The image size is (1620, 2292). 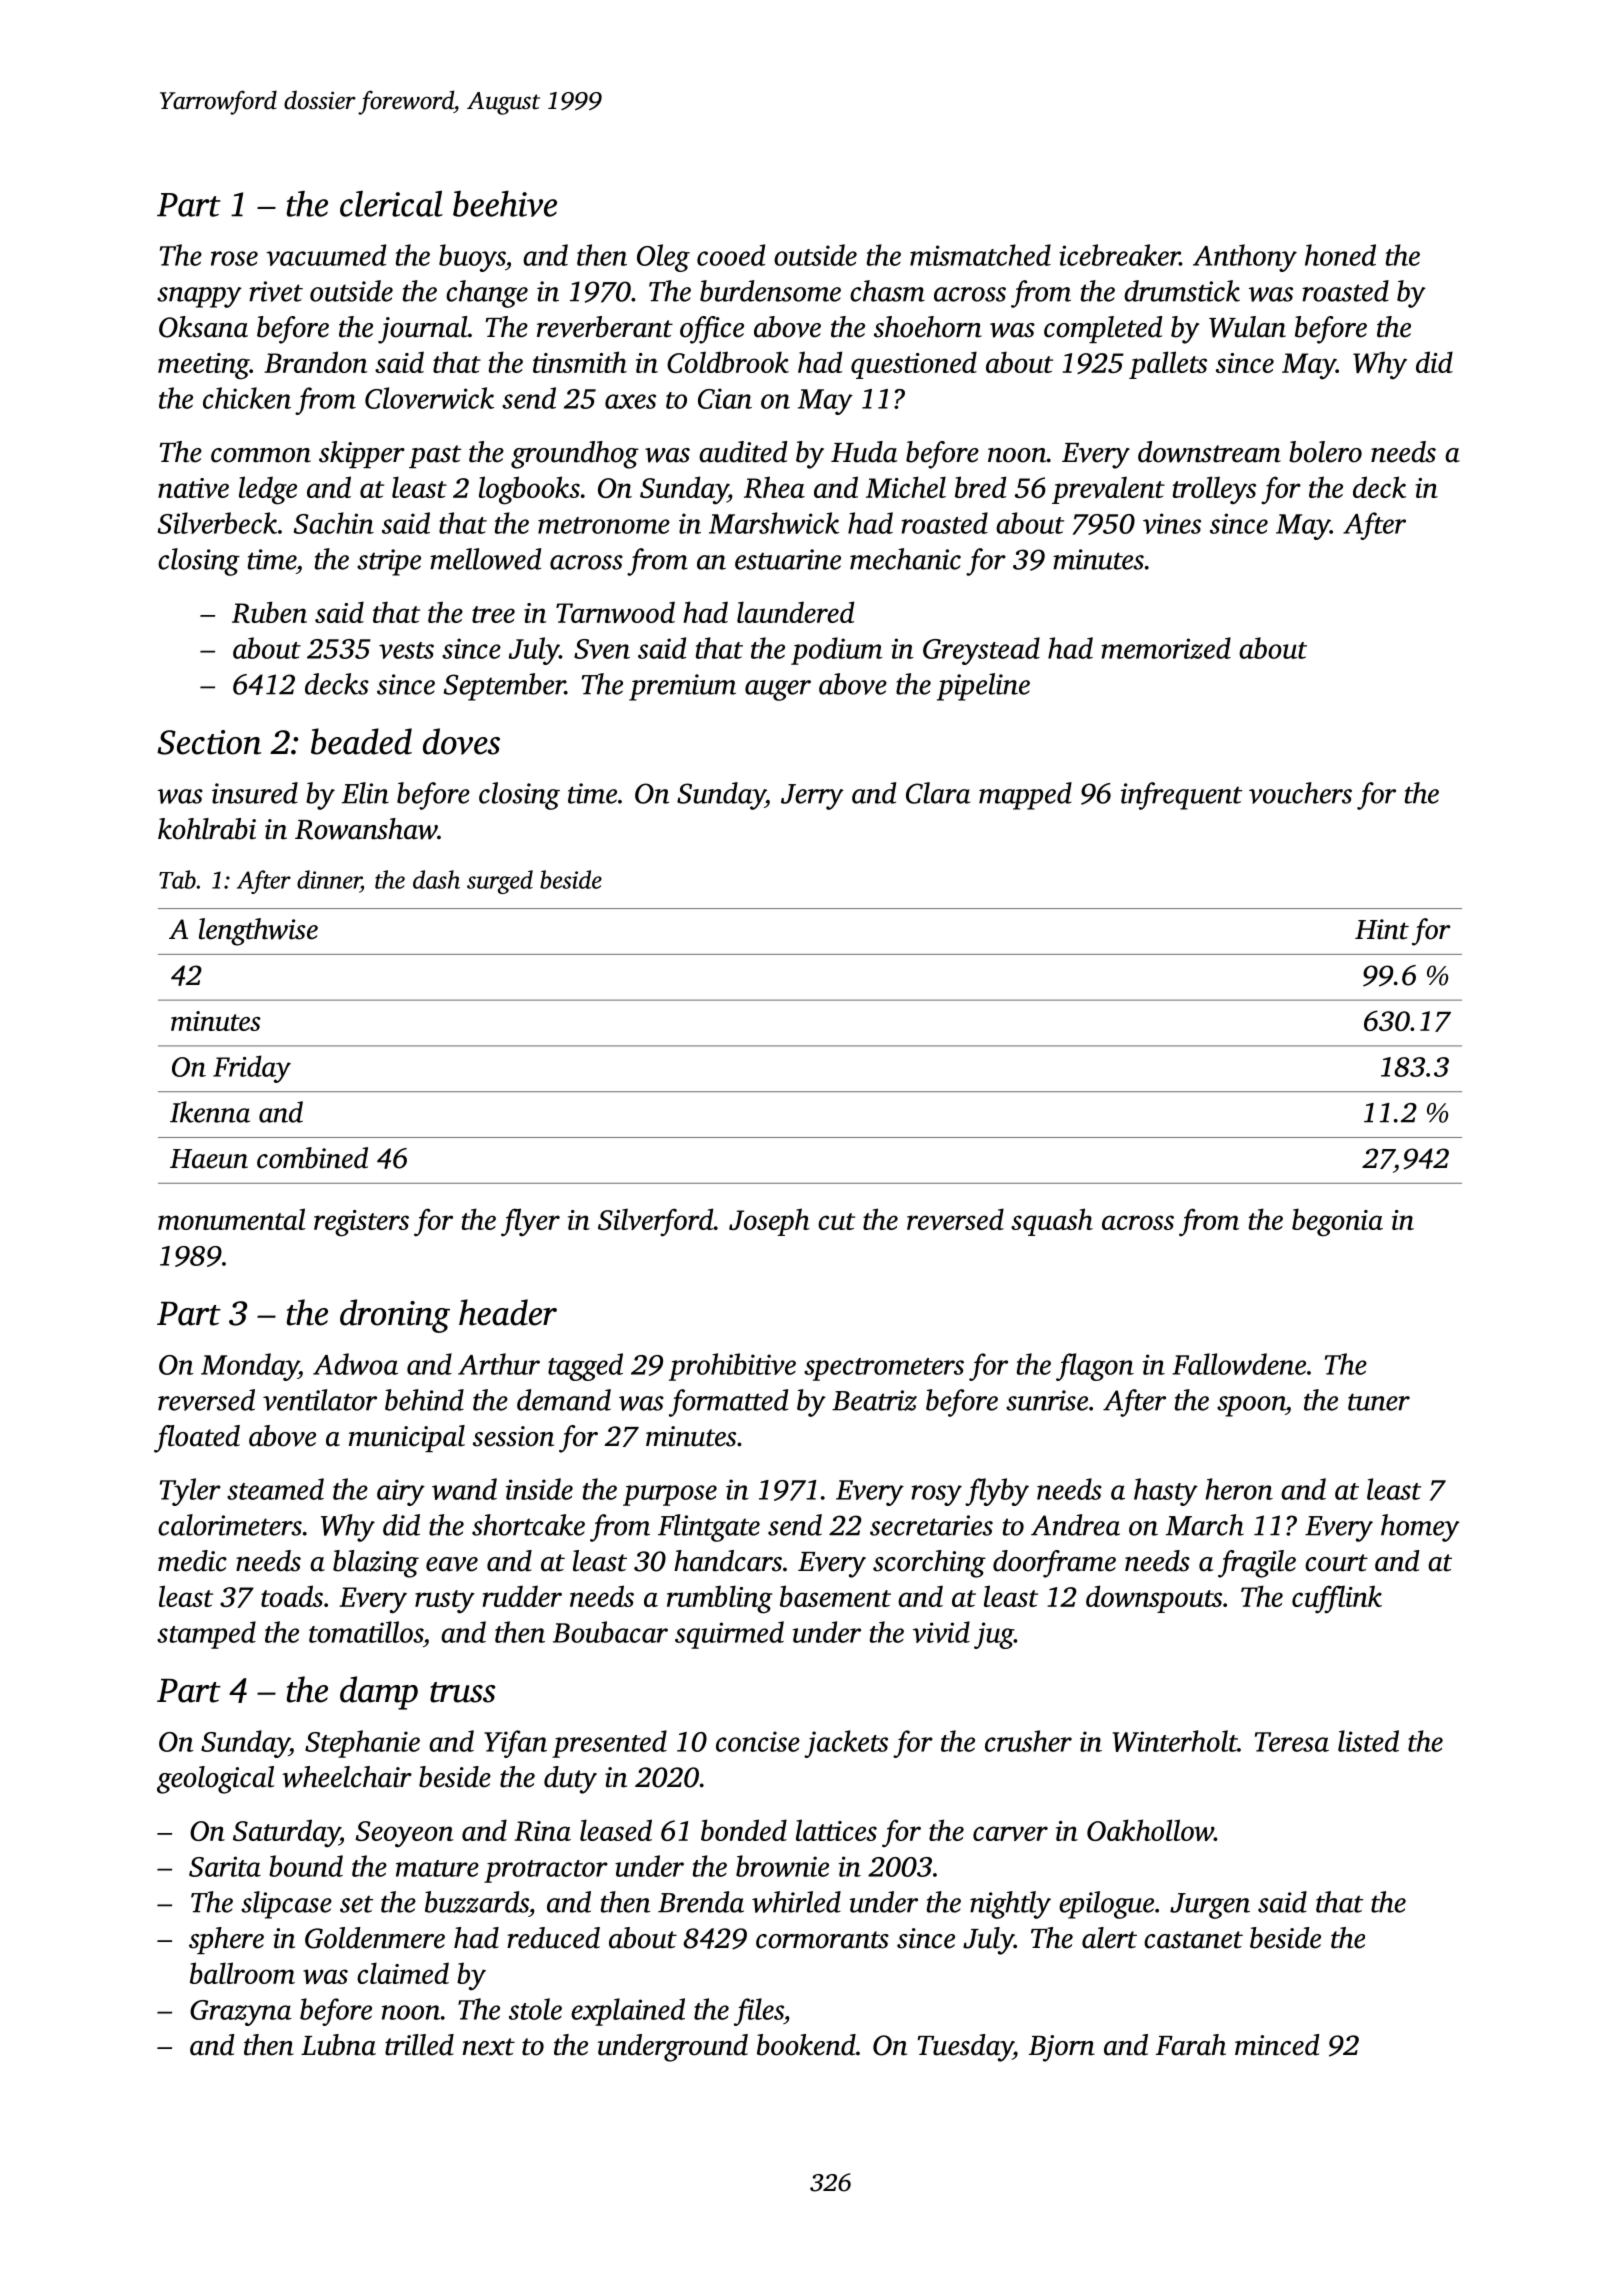 I want to click on floated, so click(x=197, y=1439).
